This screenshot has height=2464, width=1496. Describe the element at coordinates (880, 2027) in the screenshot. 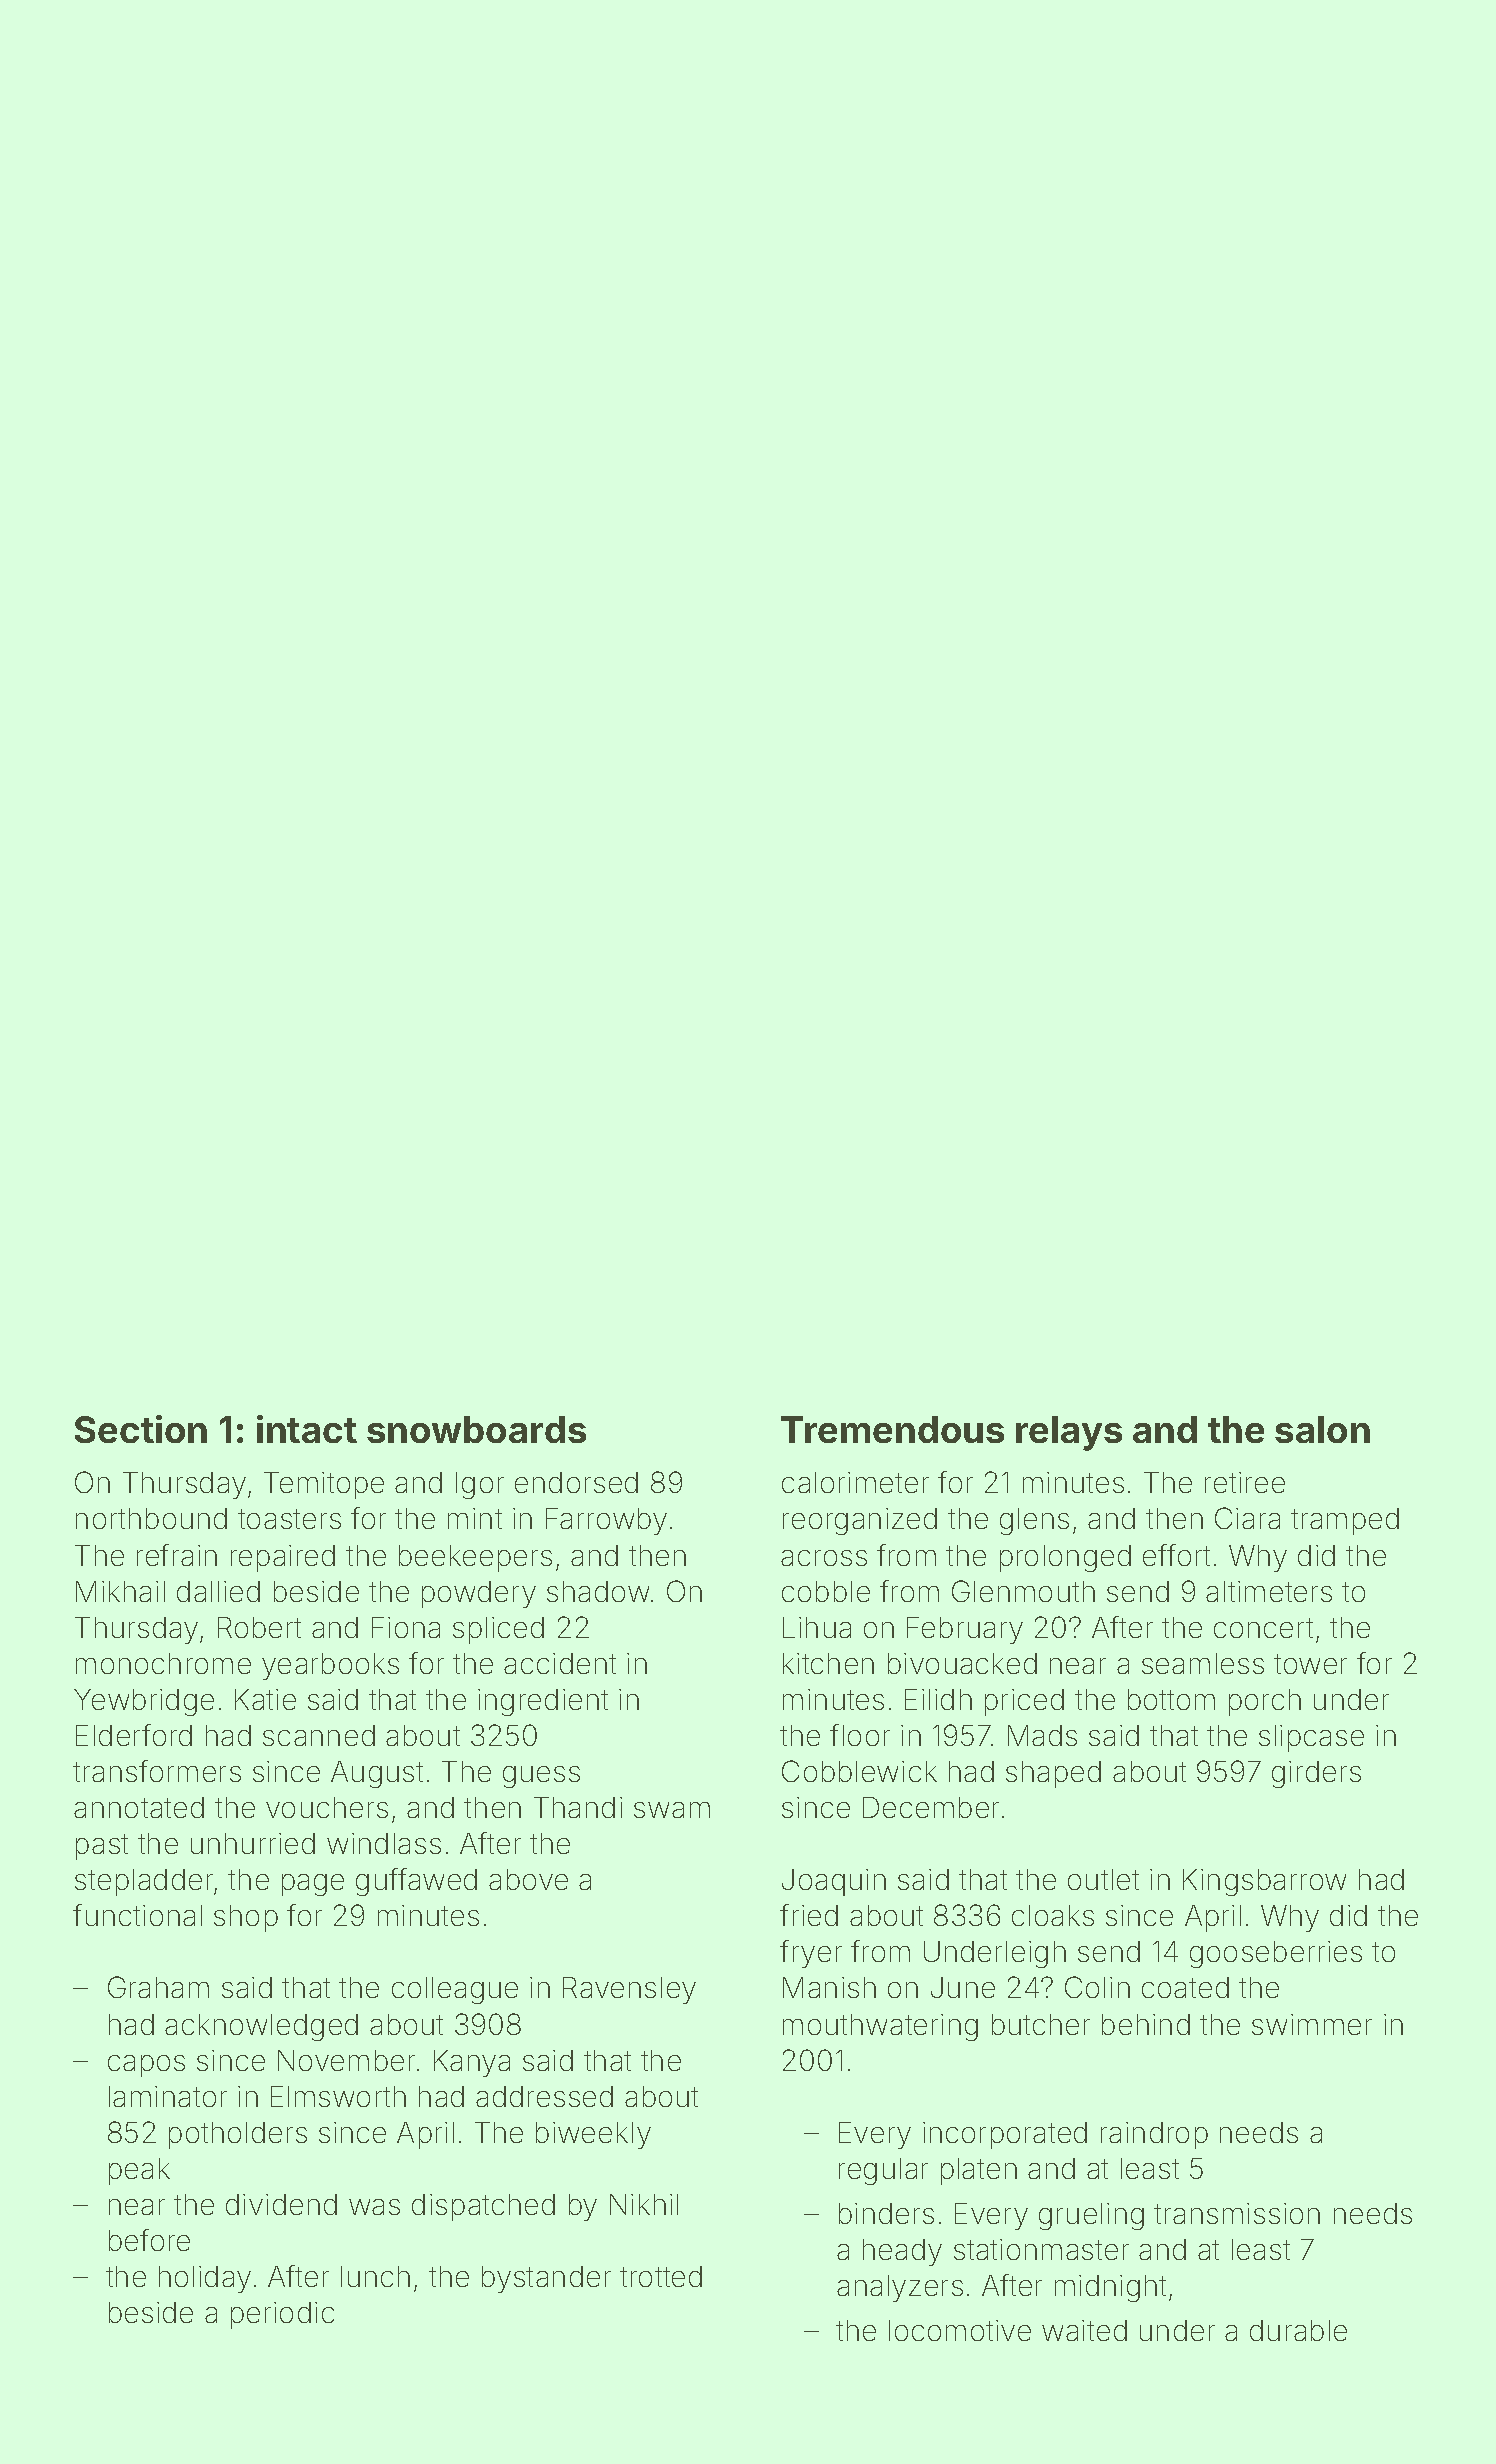

I see `mouthwatering` at that location.
